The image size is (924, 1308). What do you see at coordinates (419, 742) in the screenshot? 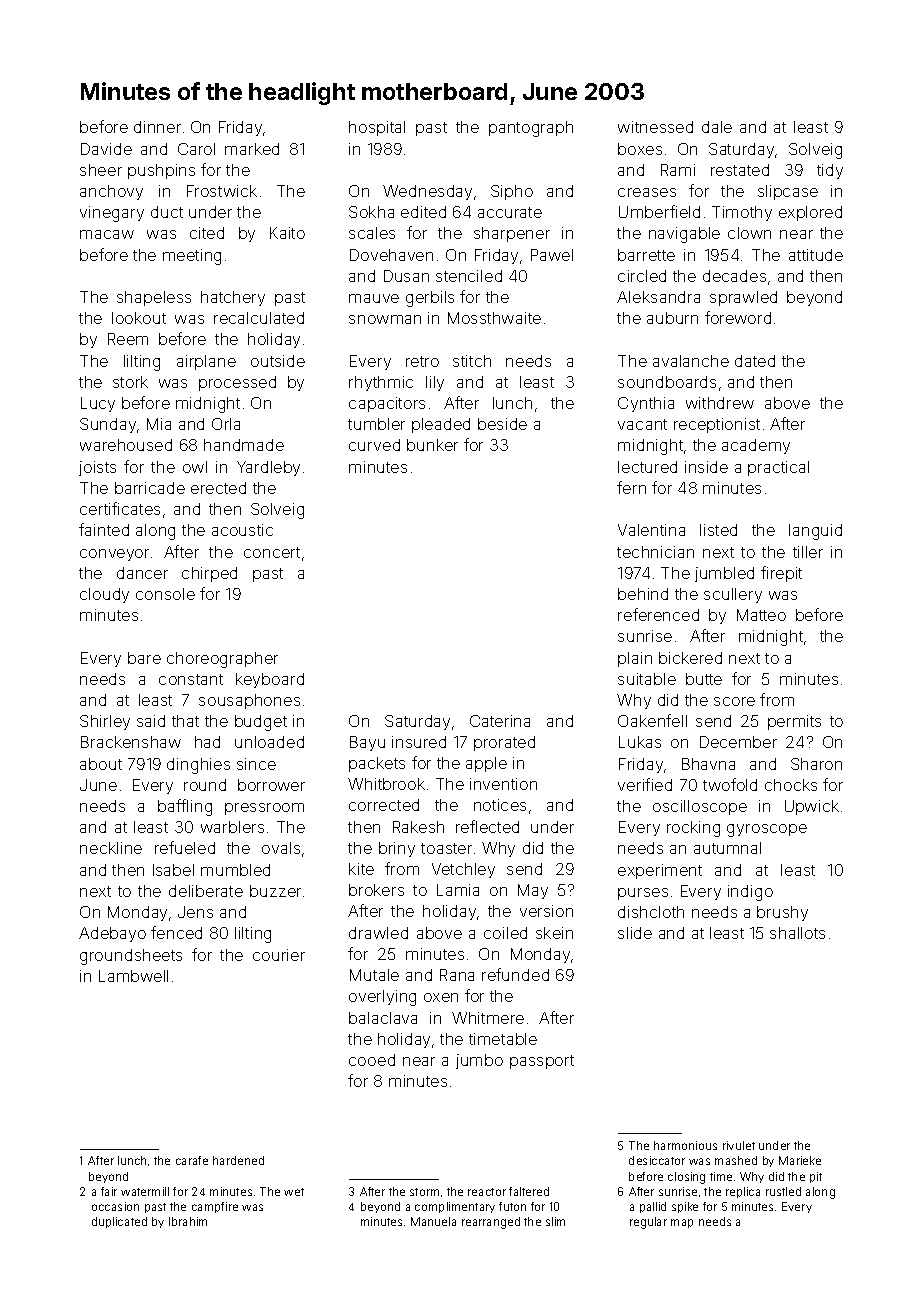
I see `insured` at bounding box center [419, 742].
